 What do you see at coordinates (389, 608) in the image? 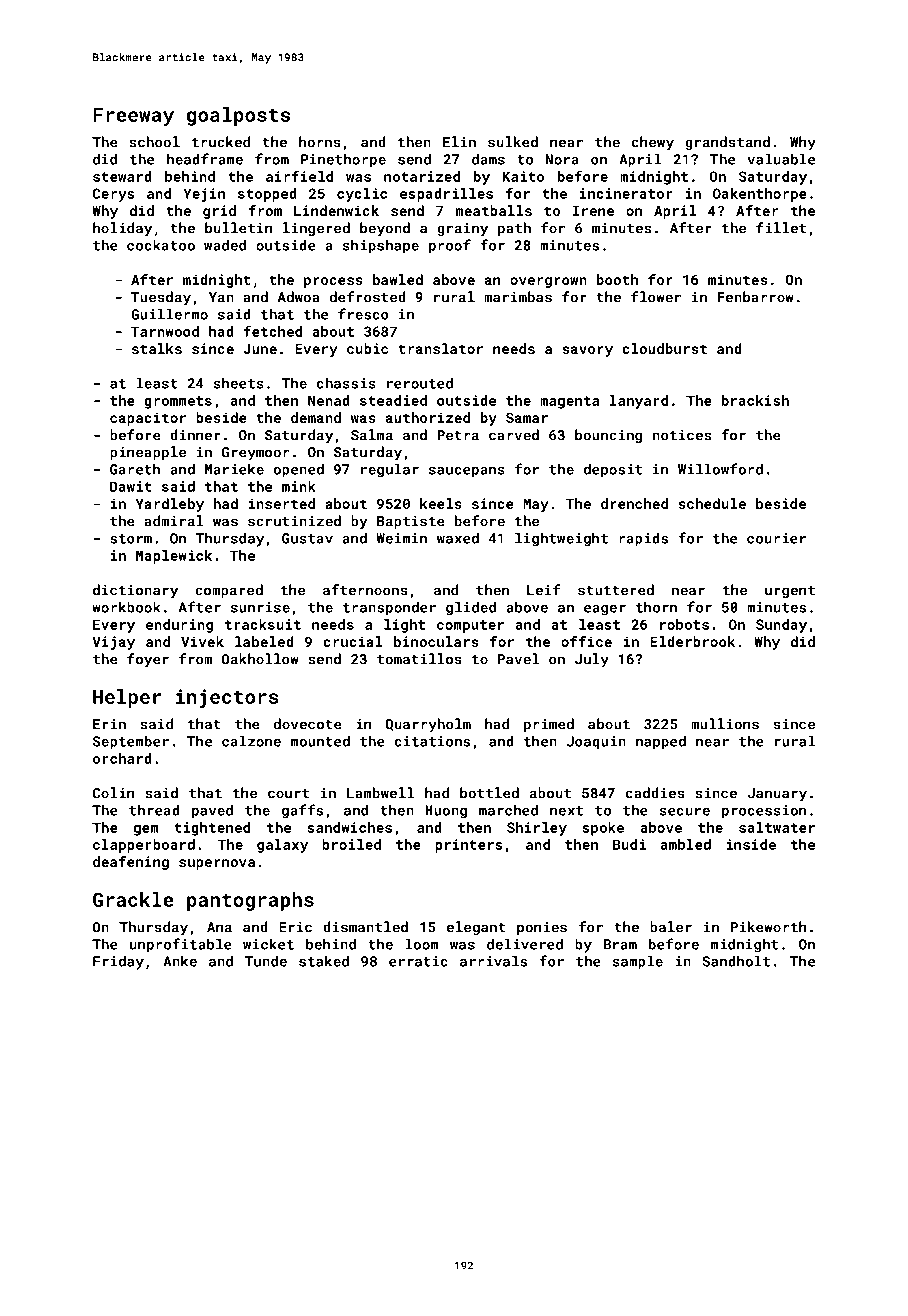
I see `transponder` at bounding box center [389, 608].
